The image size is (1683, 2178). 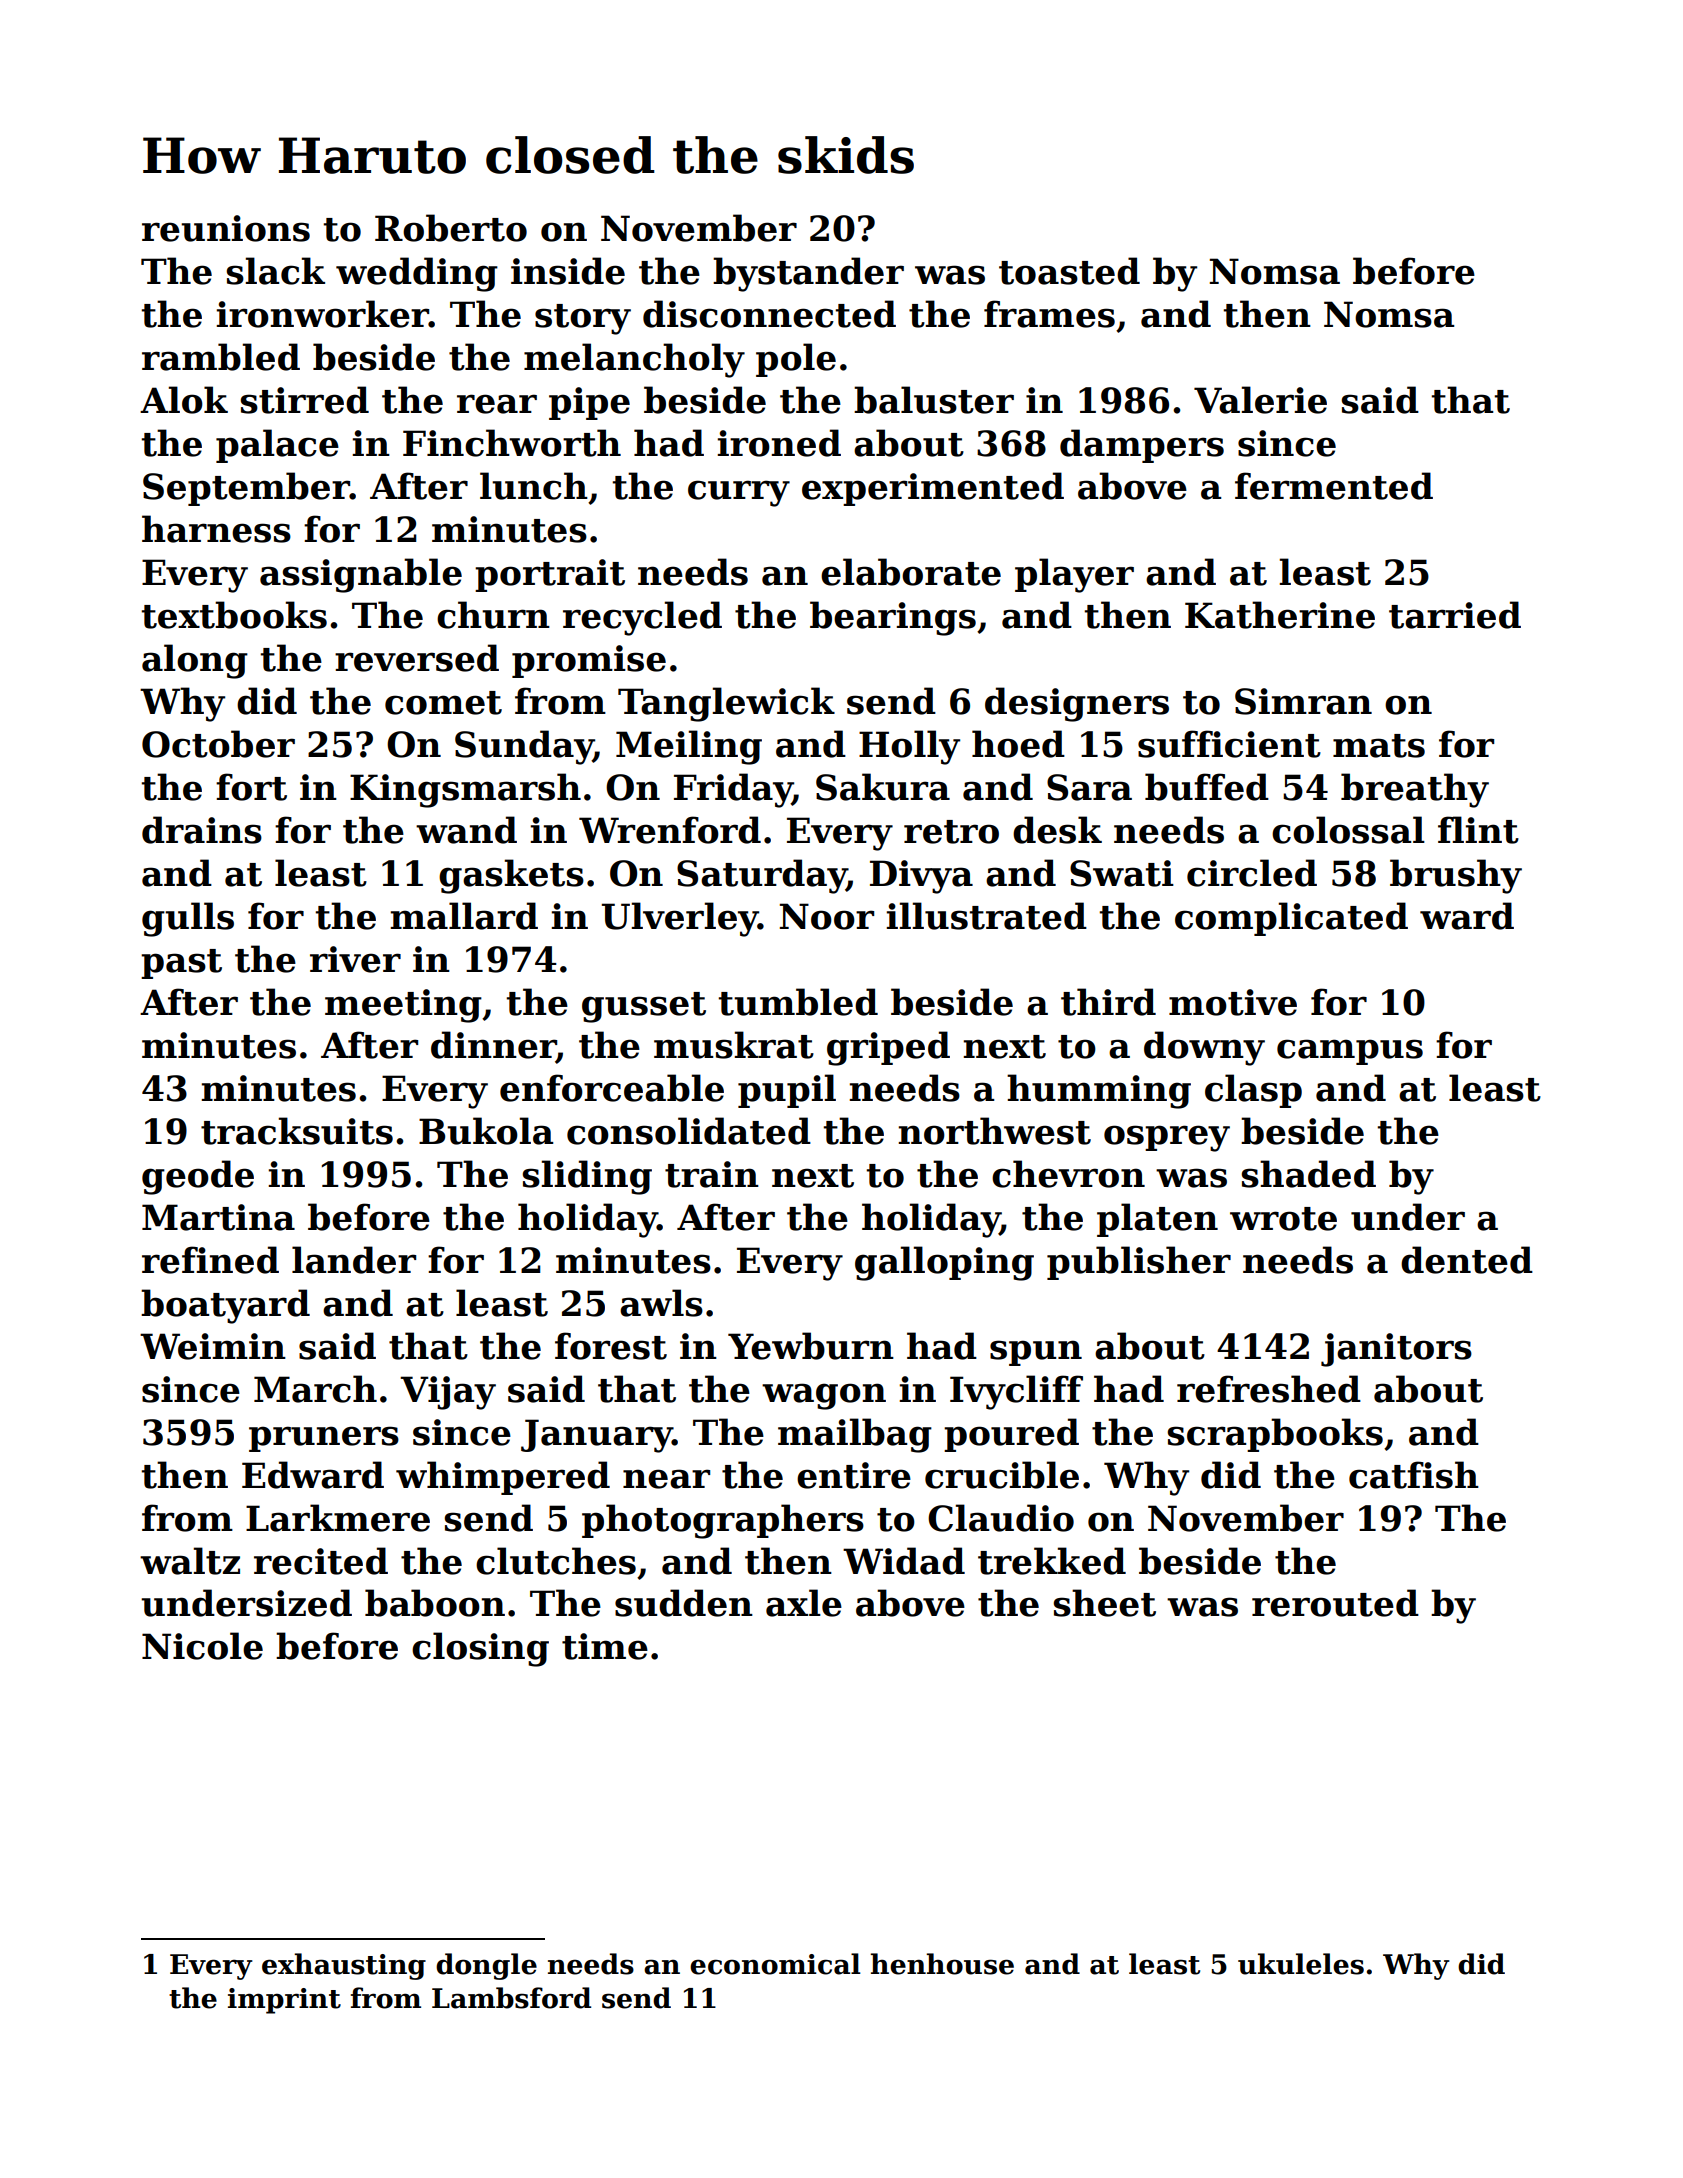 What do you see at coordinates (1335, 1603) in the screenshot?
I see `rerouted` at bounding box center [1335, 1603].
